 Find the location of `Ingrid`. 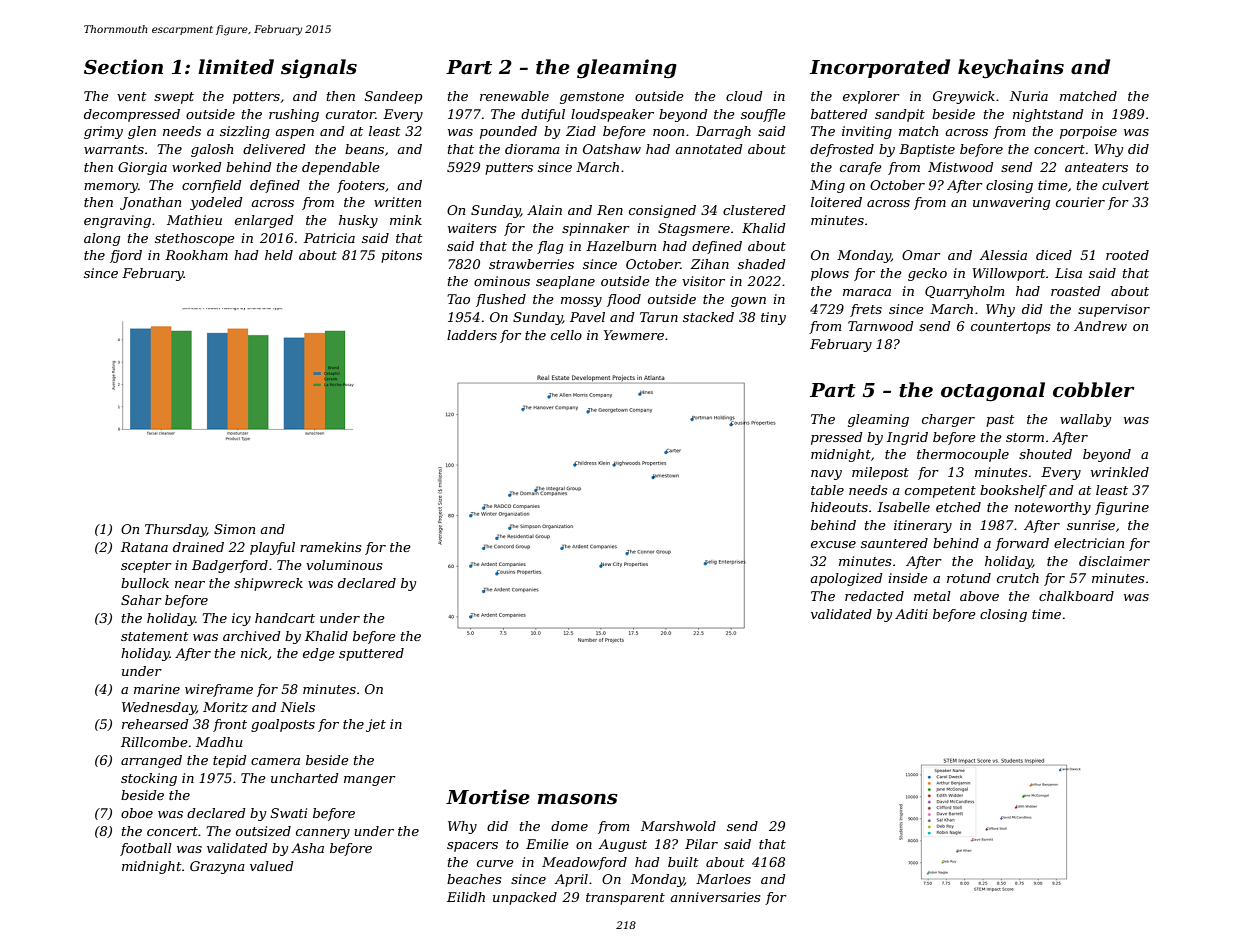

Ingrid is located at coordinates (907, 438).
